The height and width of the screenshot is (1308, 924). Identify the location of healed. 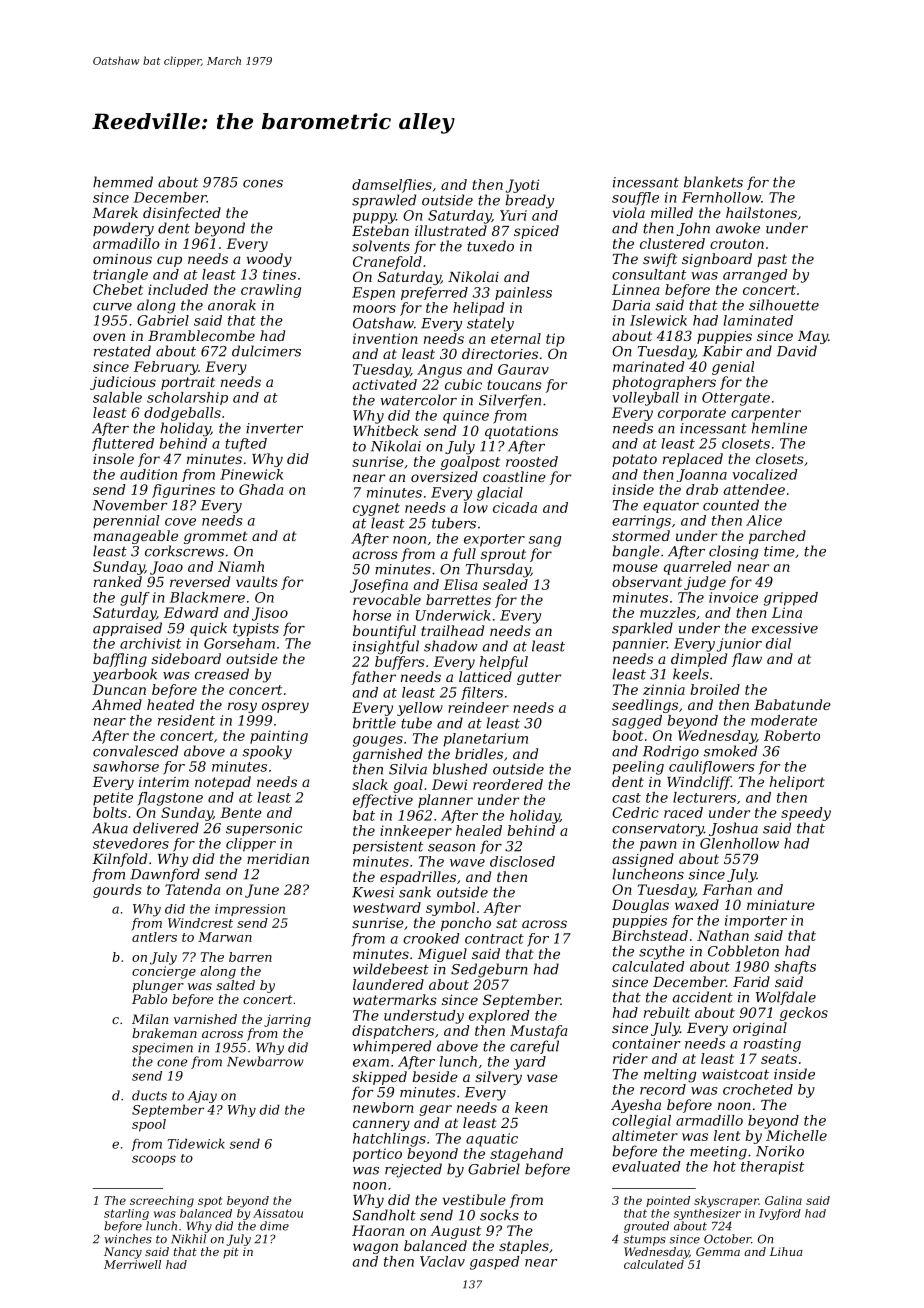
(479, 830).
